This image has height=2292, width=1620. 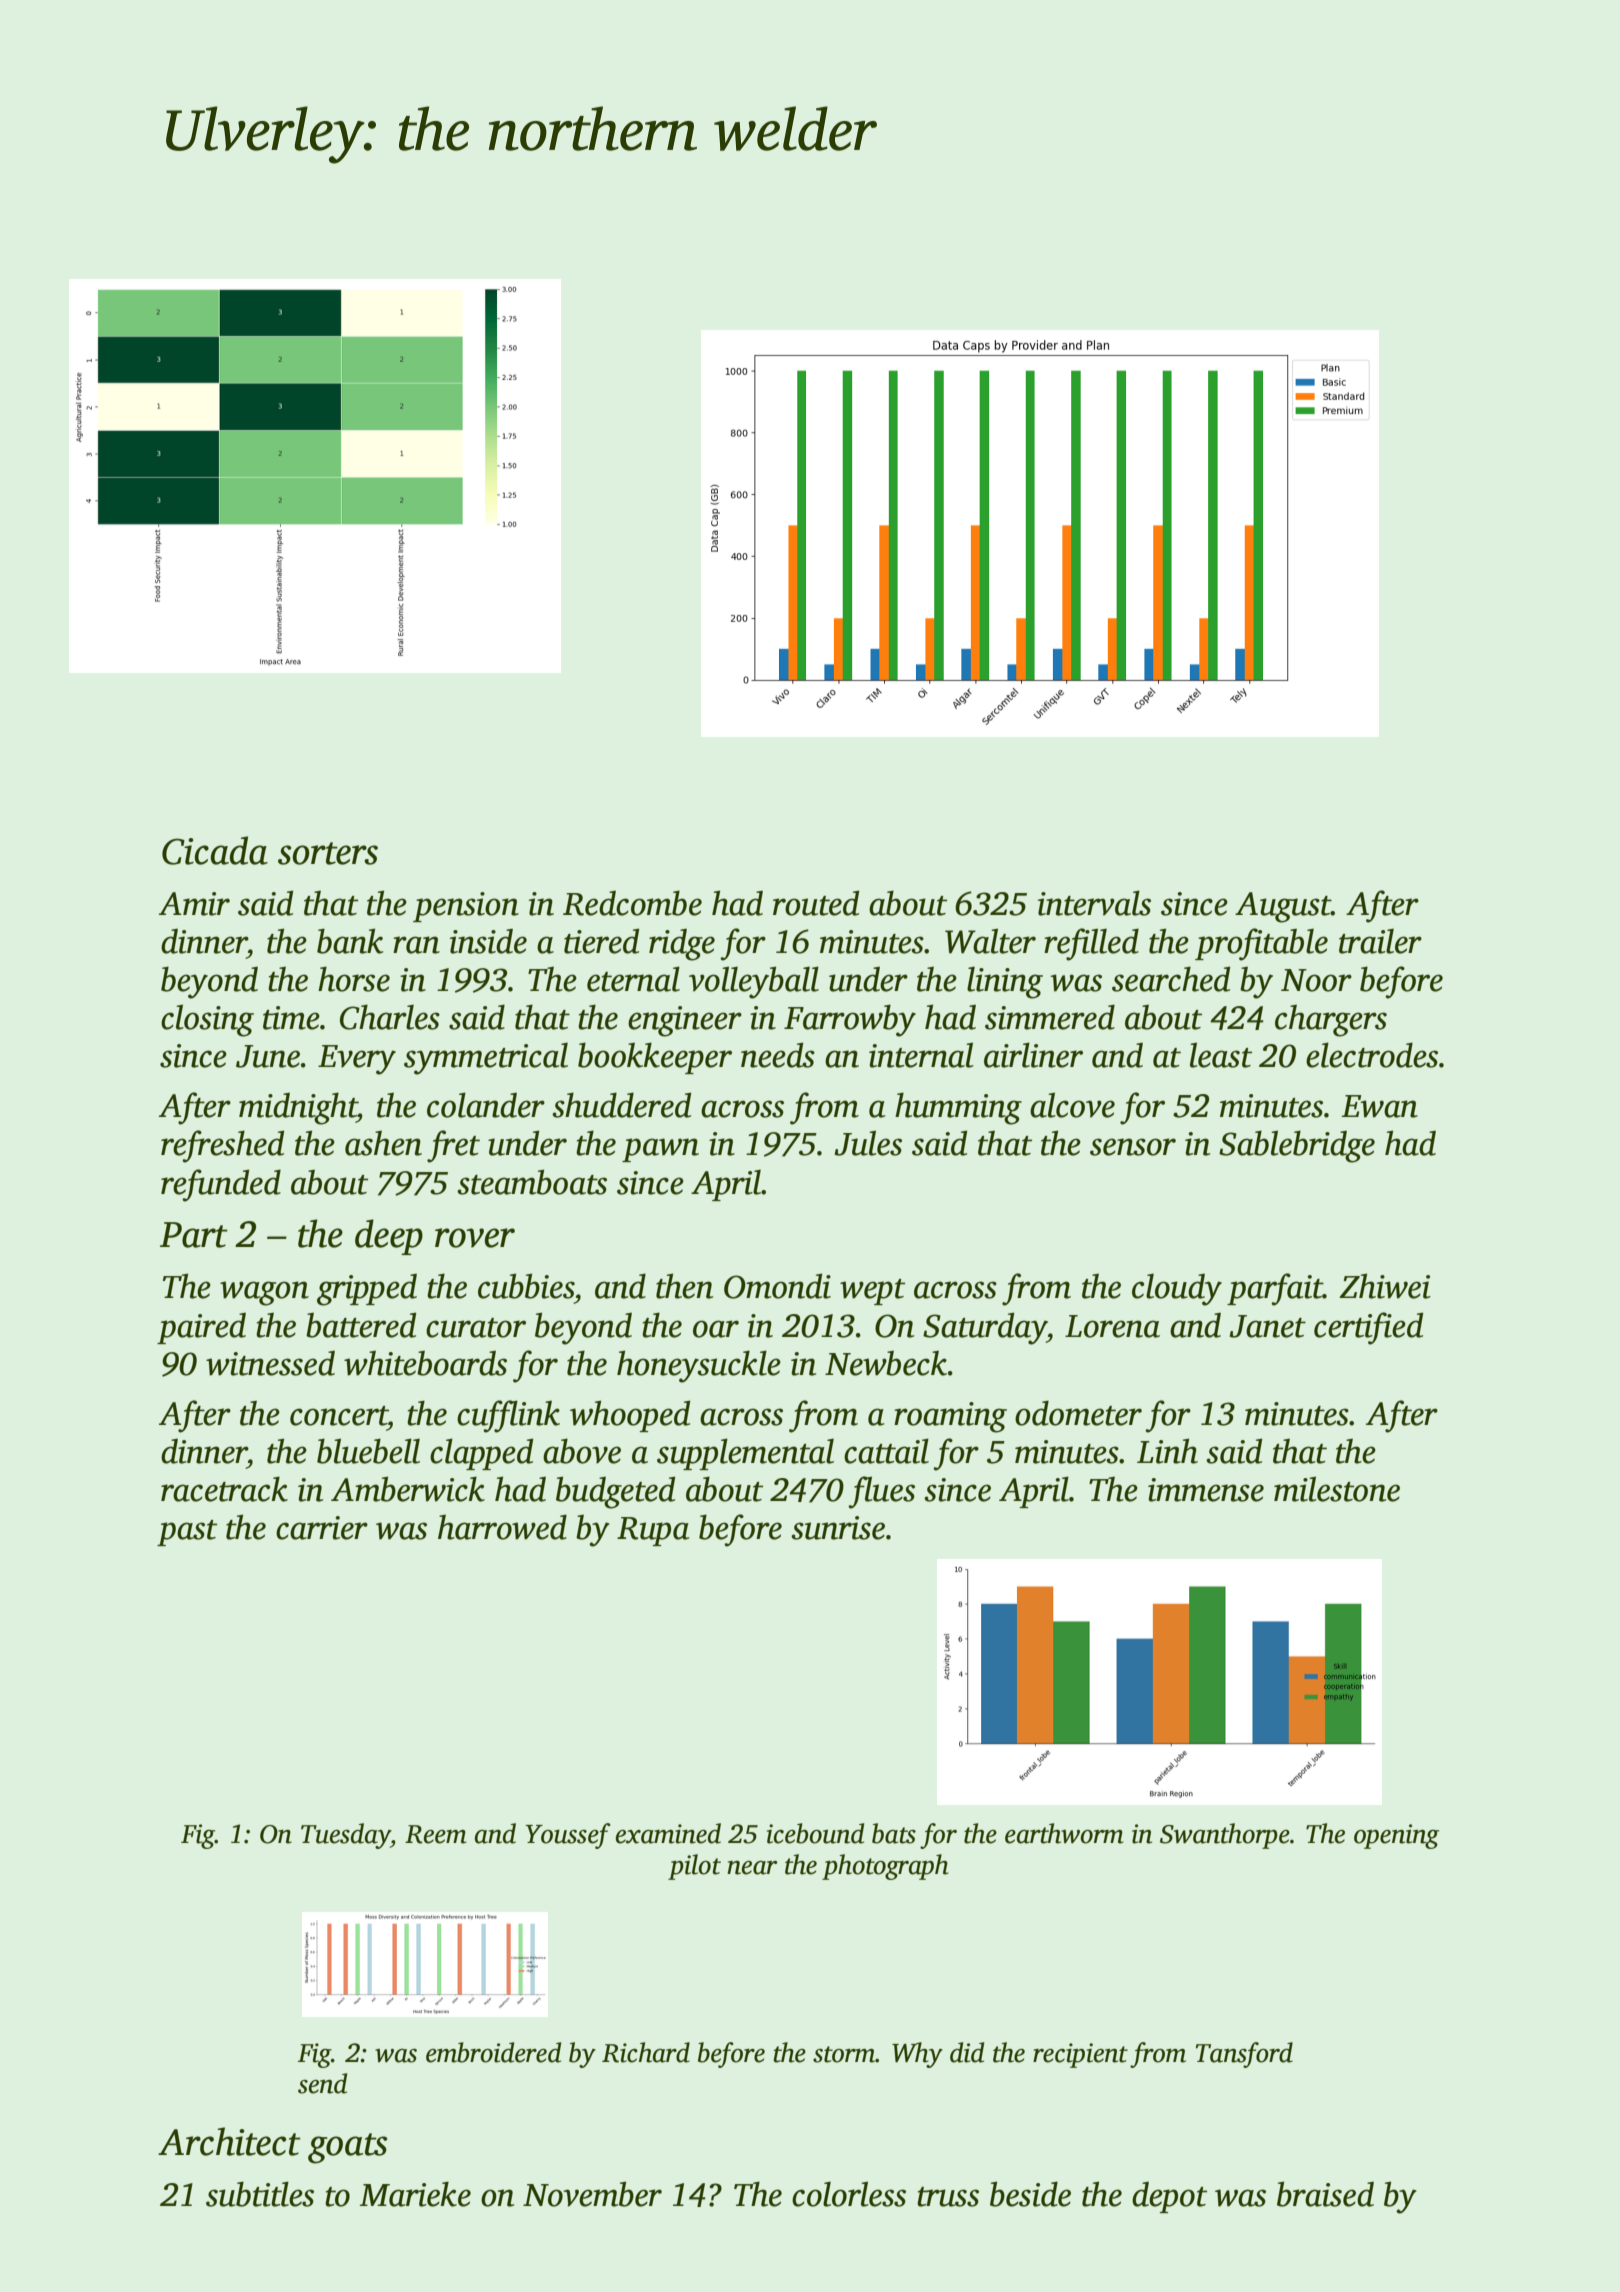 What do you see at coordinates (917, 2055) in the image?
I see `Why` at bounding box center [917, 2055].
